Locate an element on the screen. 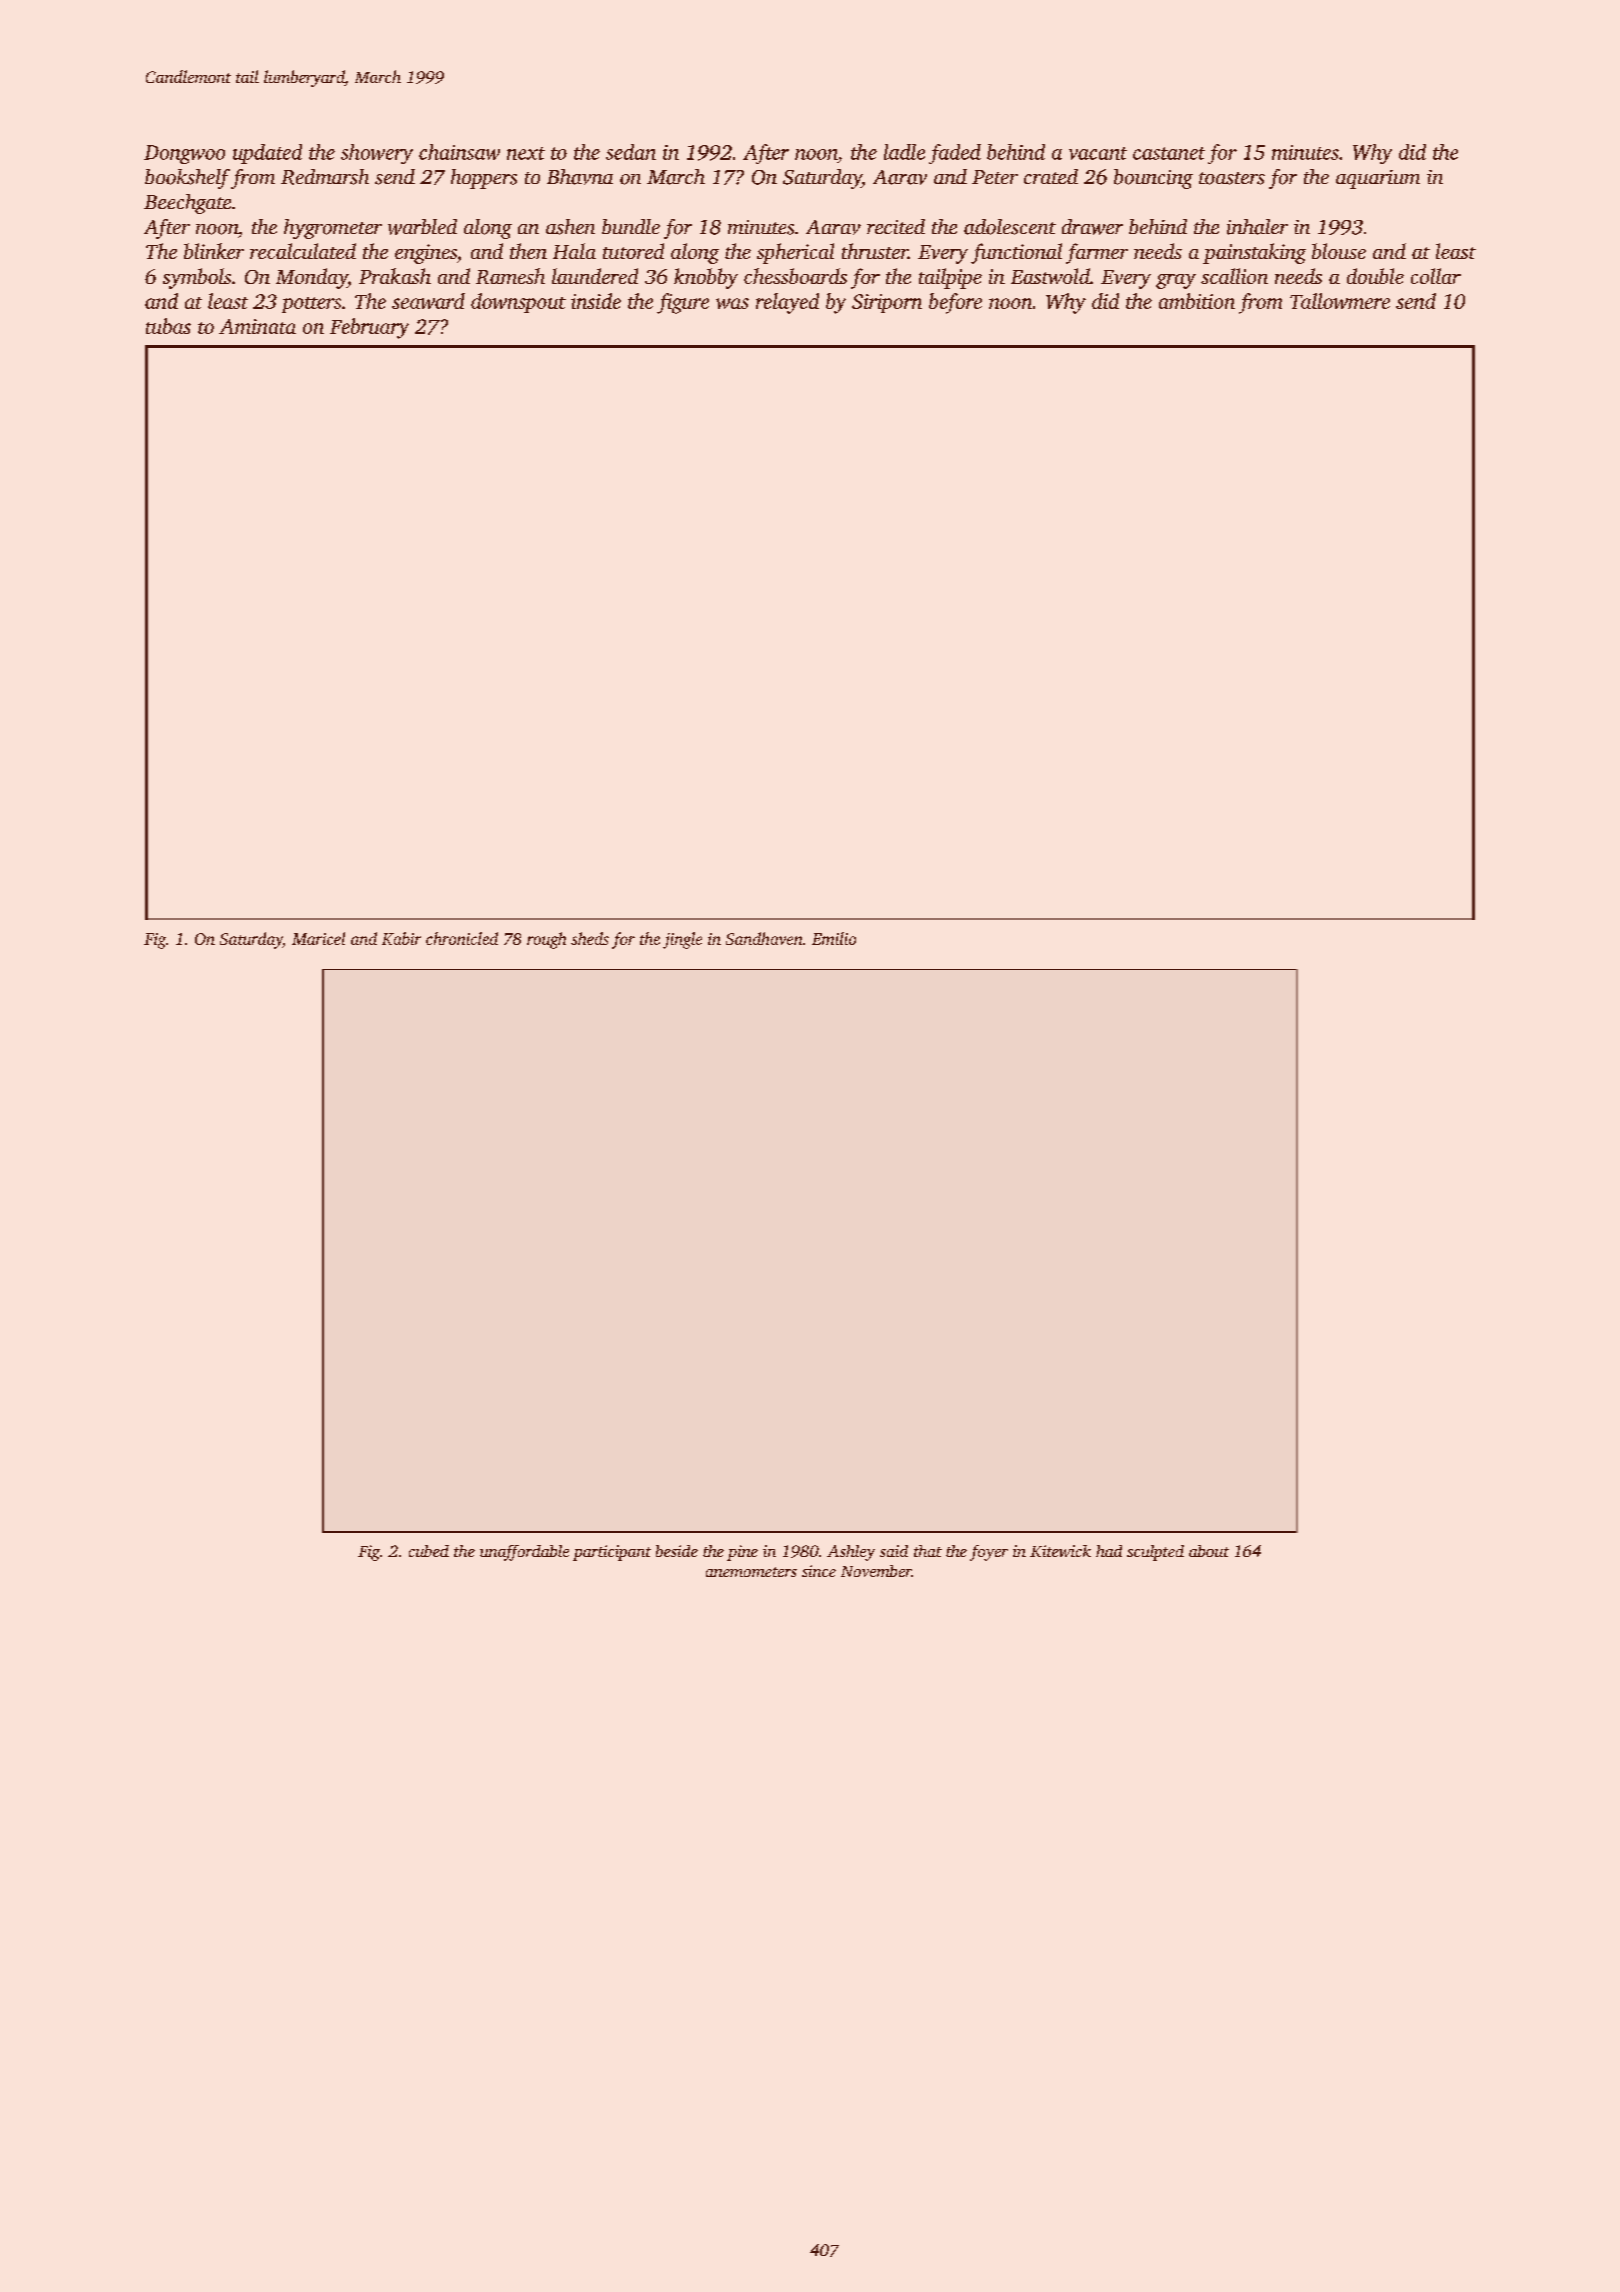 This screenshot has height=2292, width=1620. ambition is located at coordinates (1197, 301).
